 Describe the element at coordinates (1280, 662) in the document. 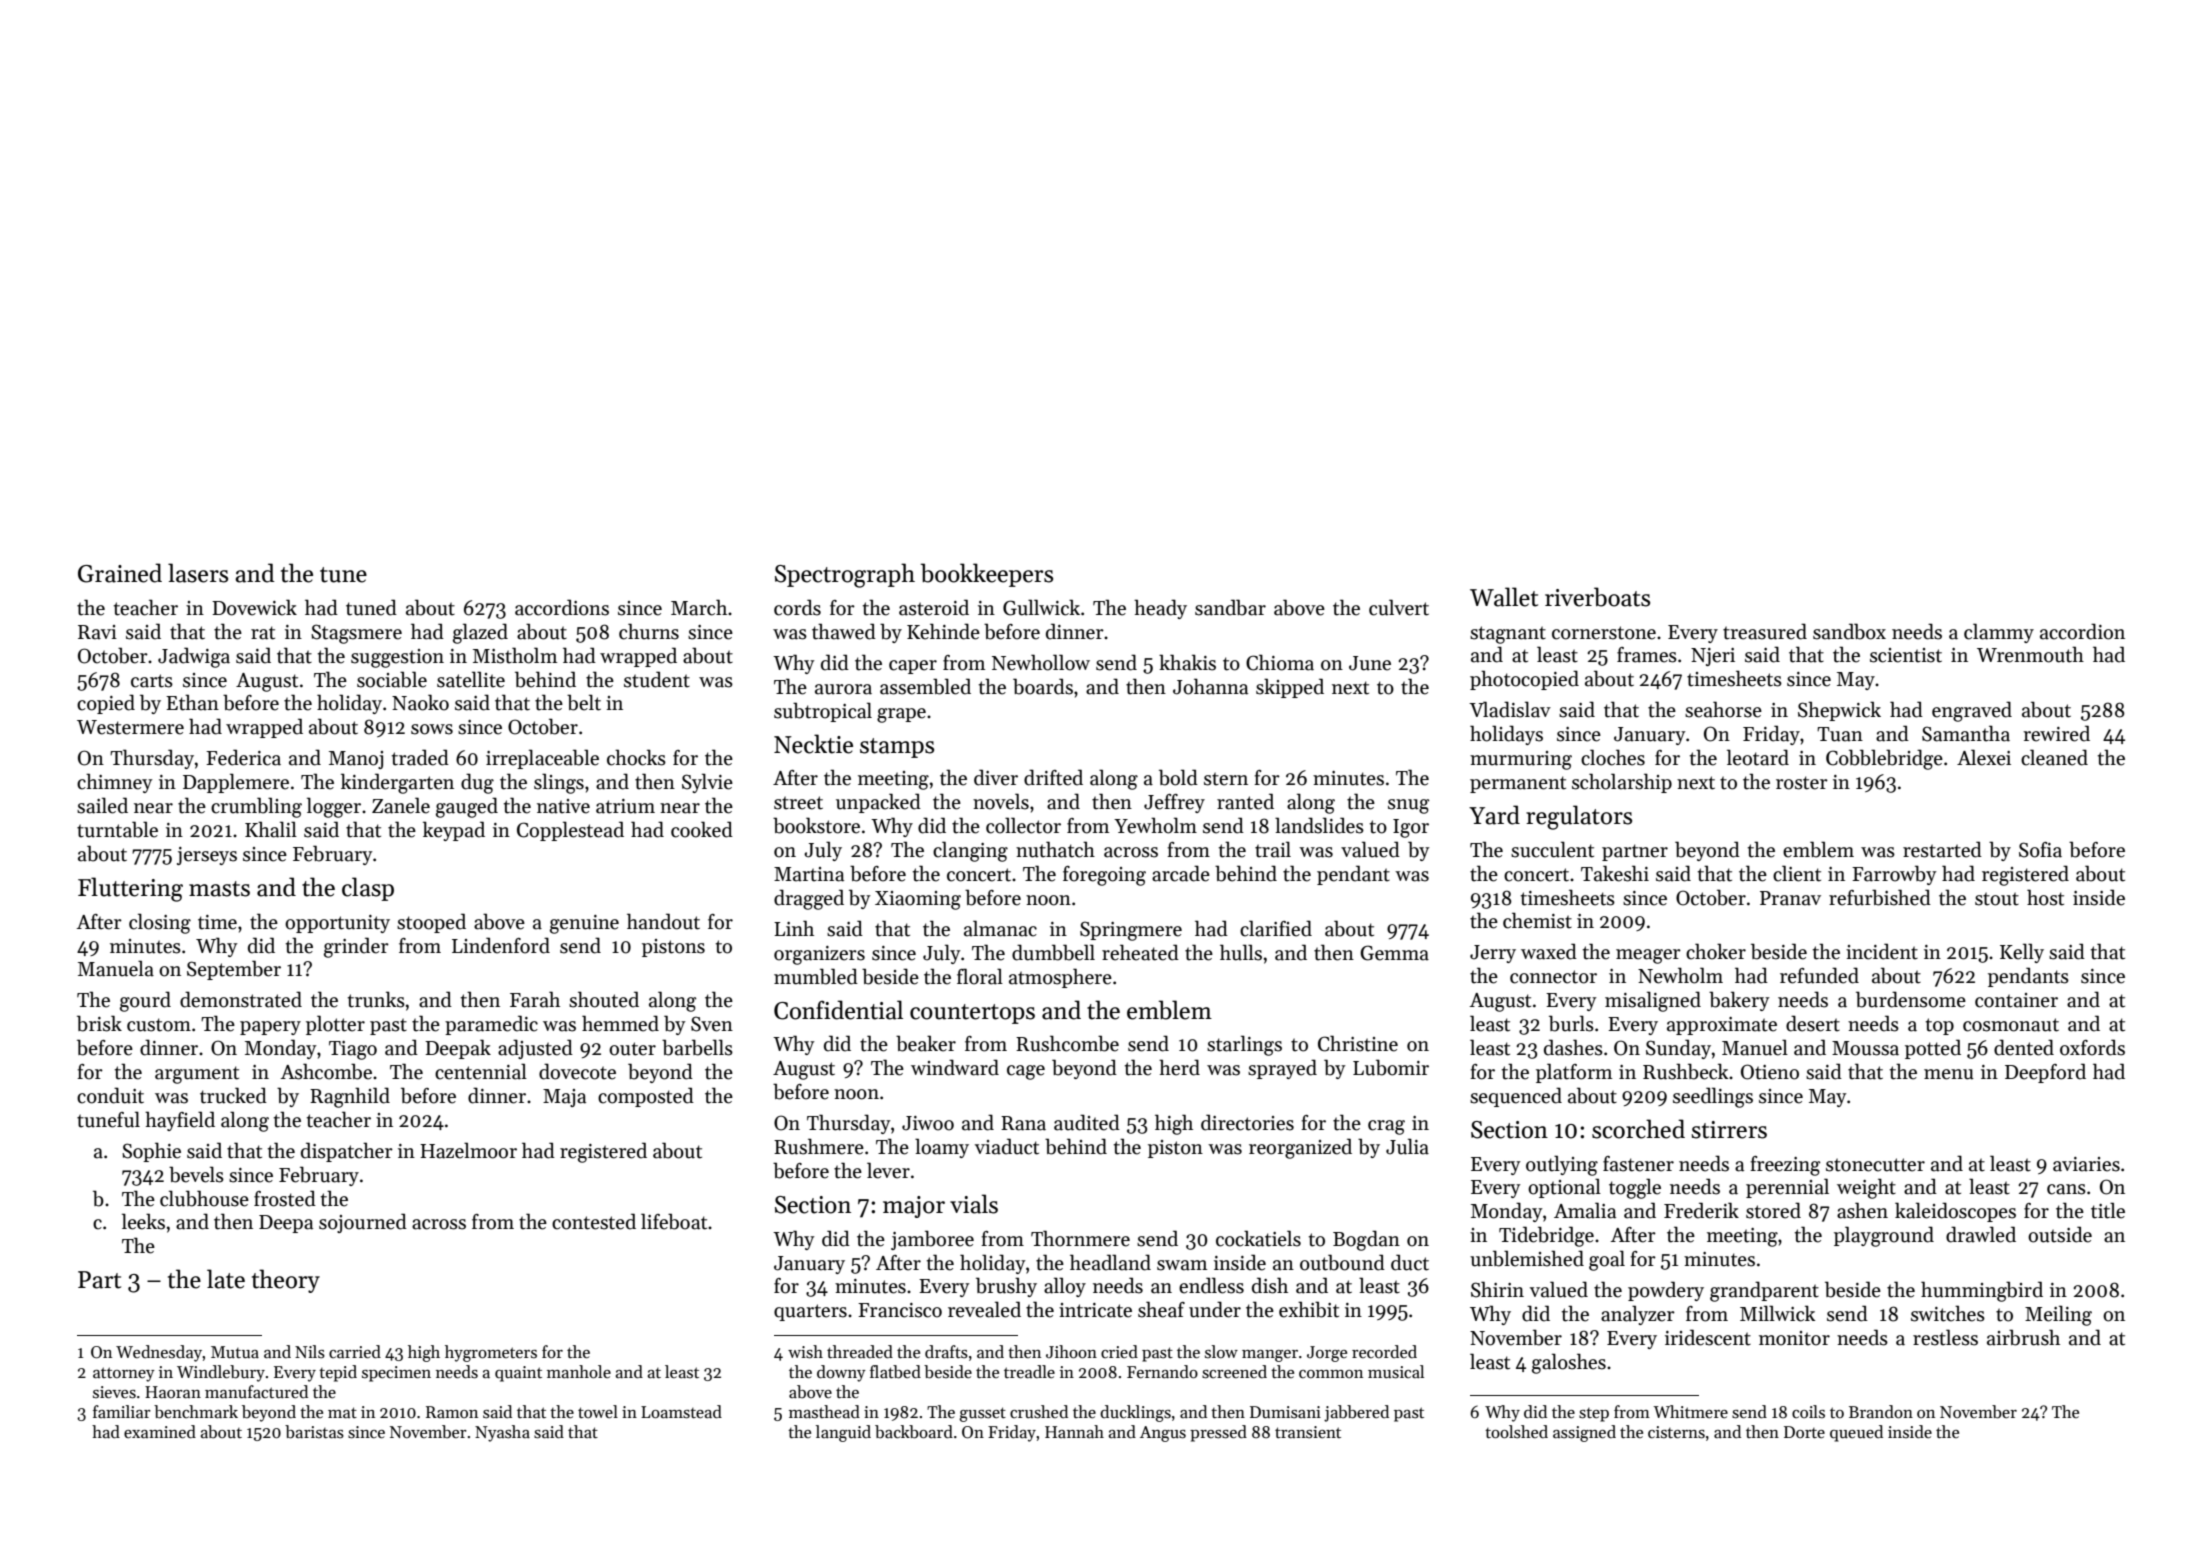

I see `Chioma` at that location.
